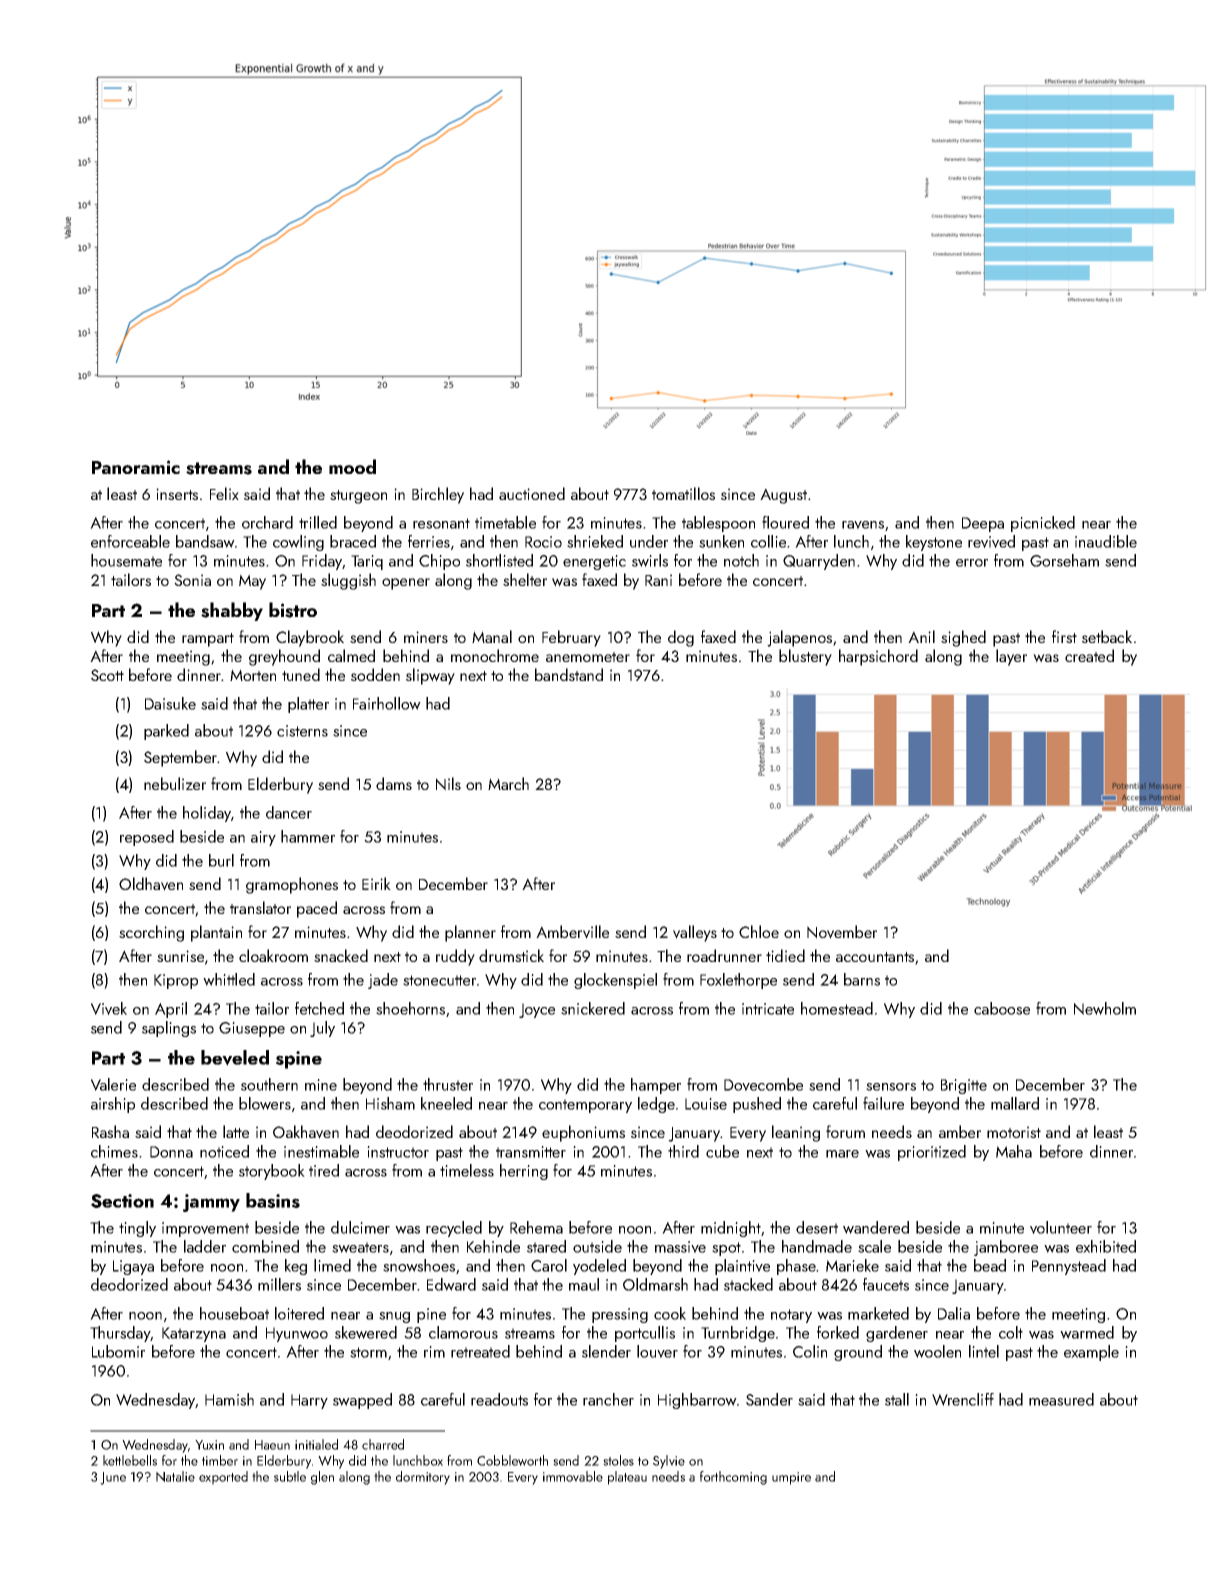  What do you see at coordinates (126, 560) in the image?
I see `housemate` at bounding box center [126, 560].
